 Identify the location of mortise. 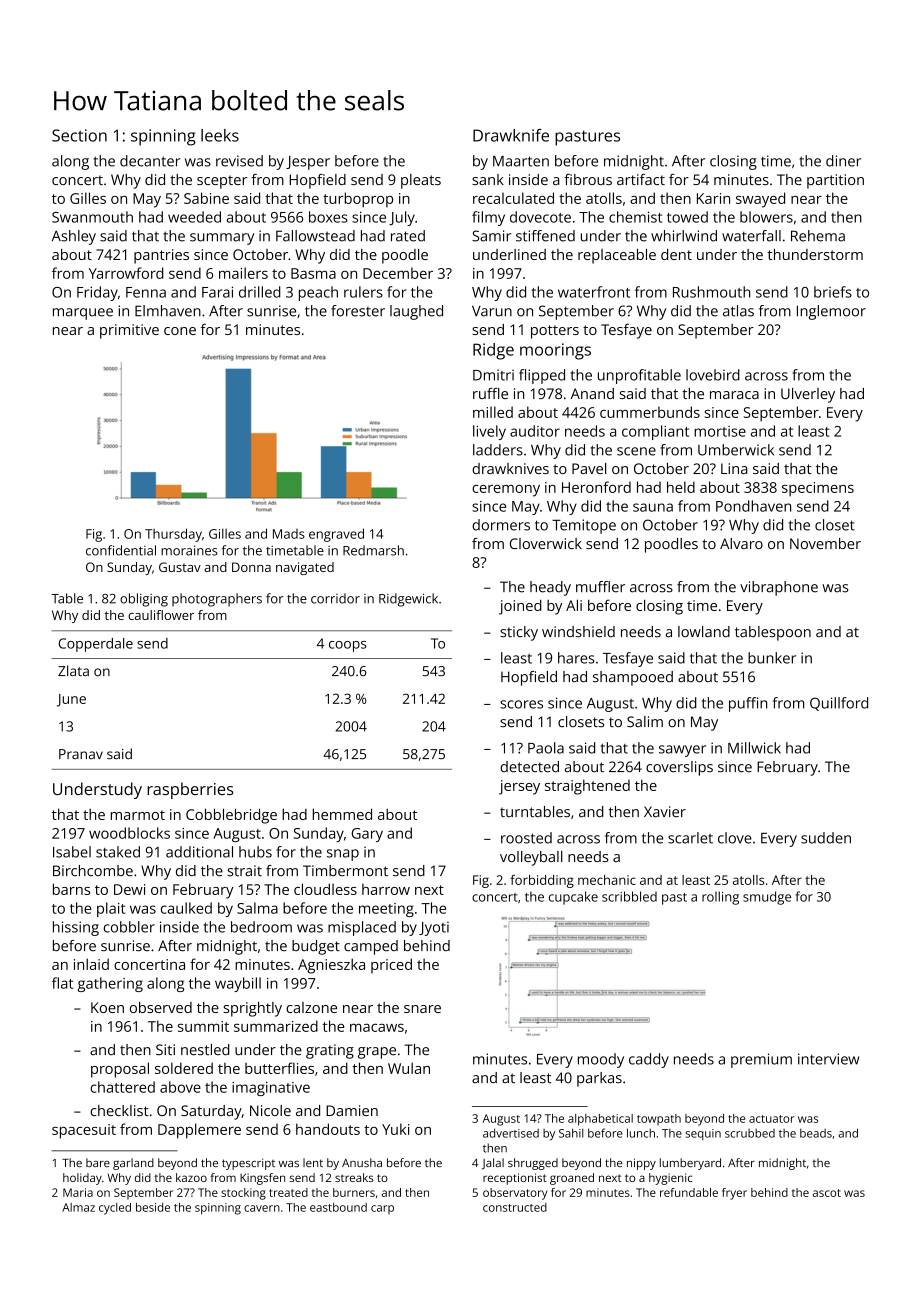
(720, 431).
